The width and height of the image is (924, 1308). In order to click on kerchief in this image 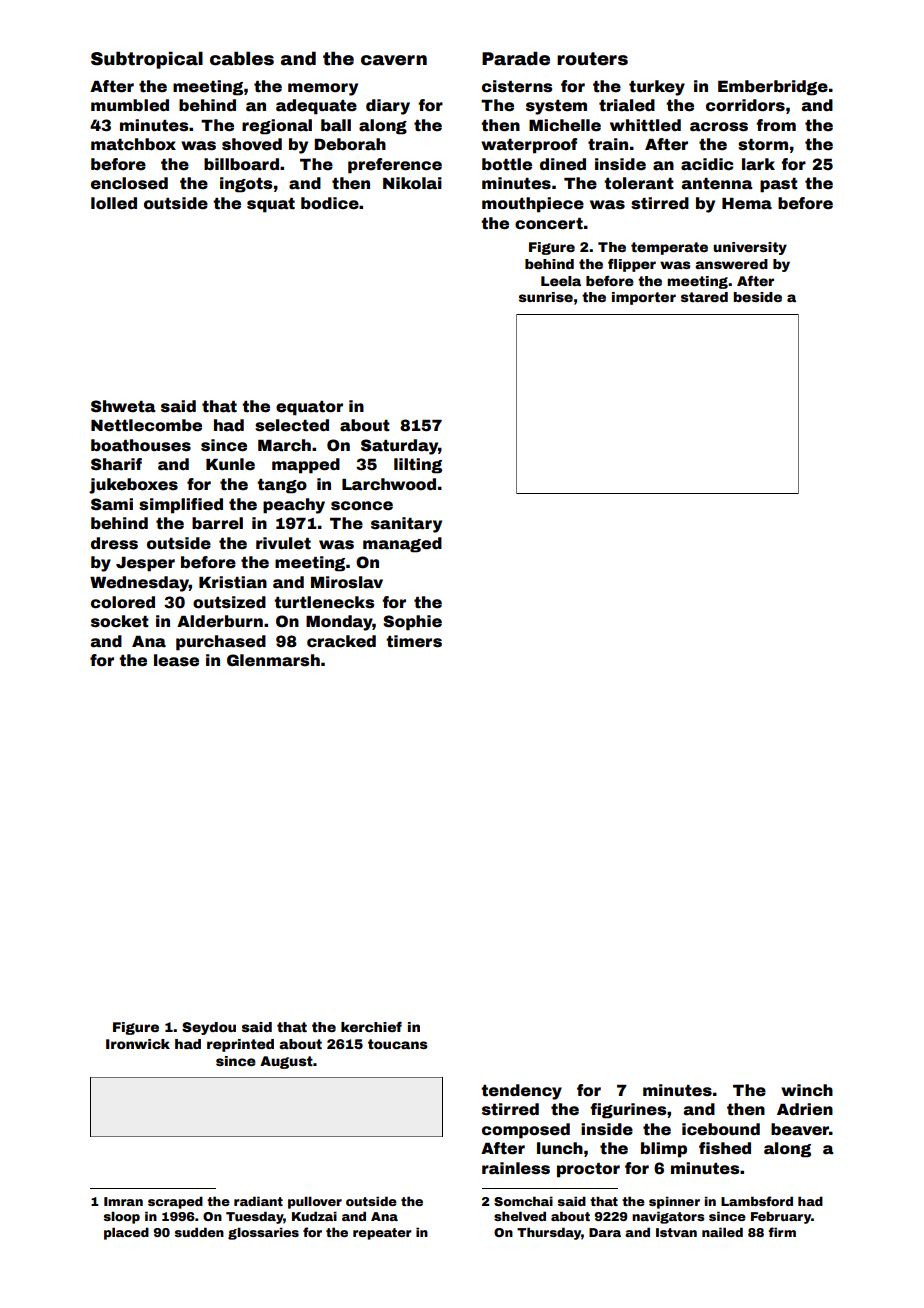, I will do `click(371, 1027)`.
